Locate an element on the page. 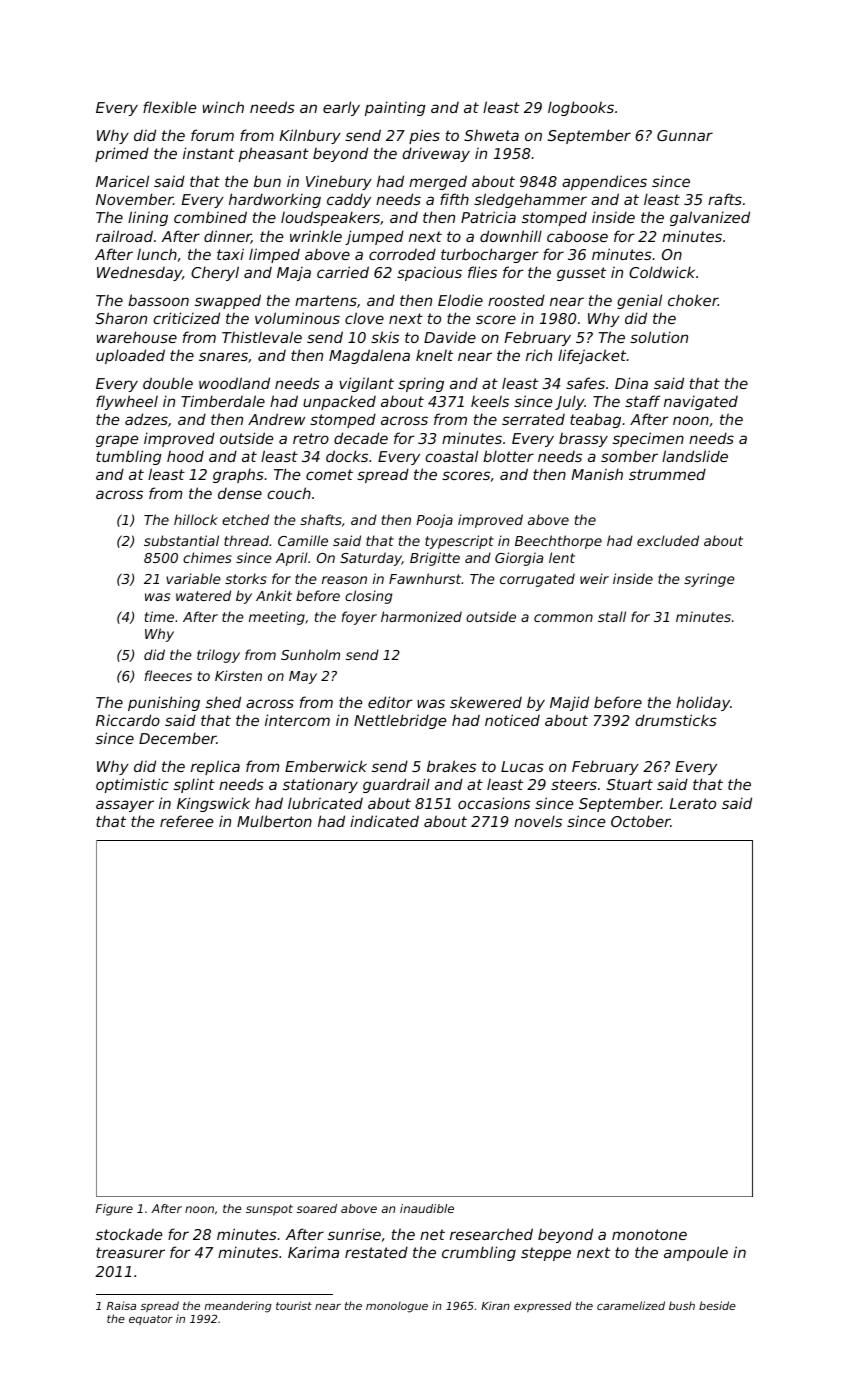 This page has width=849, height=1400. painting is located at coordinates (395, 108).
